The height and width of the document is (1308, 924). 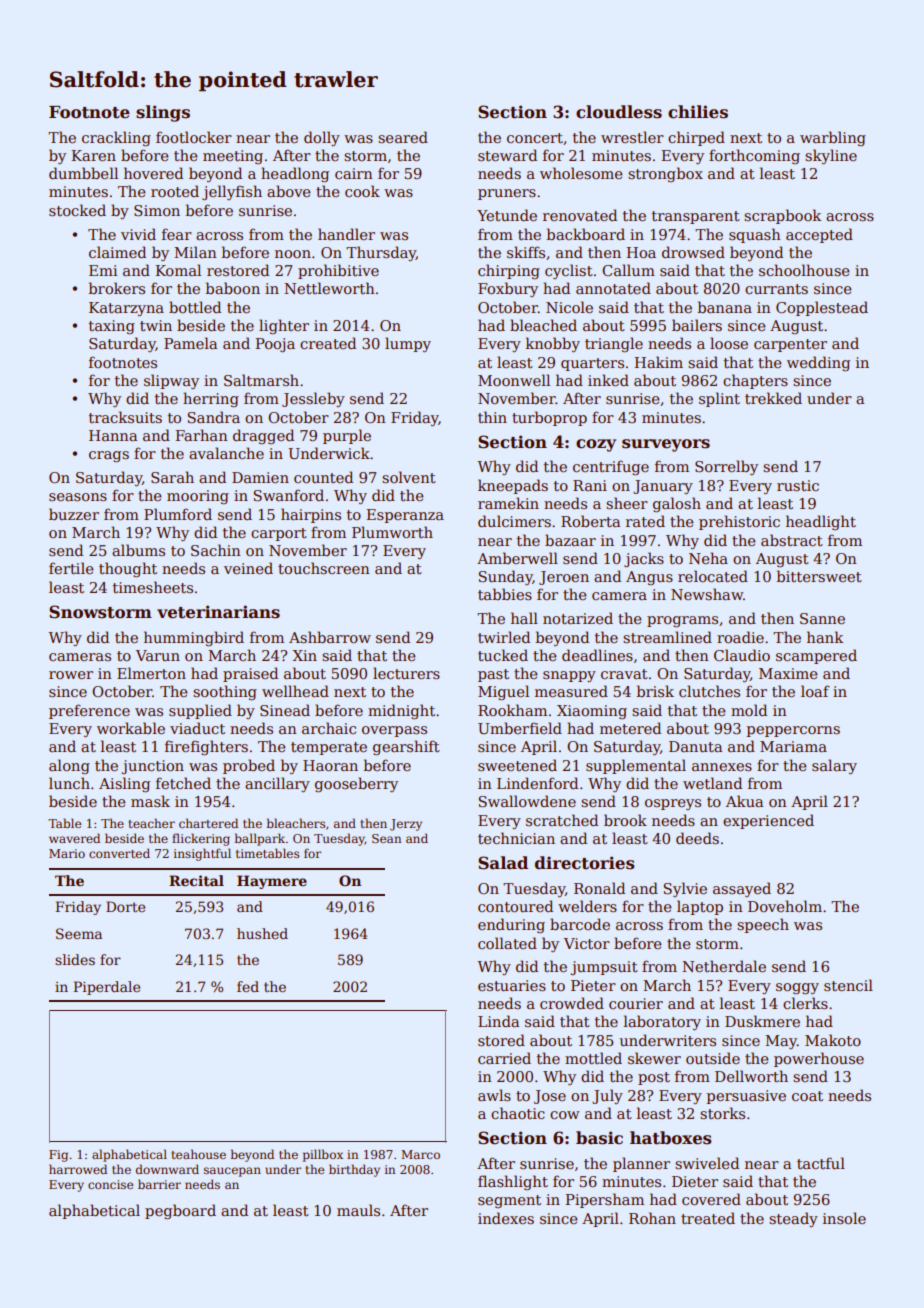 What do you see at coordinates (818, 363) in the document?
I see `wedding` at bounding box center [818, 363].
